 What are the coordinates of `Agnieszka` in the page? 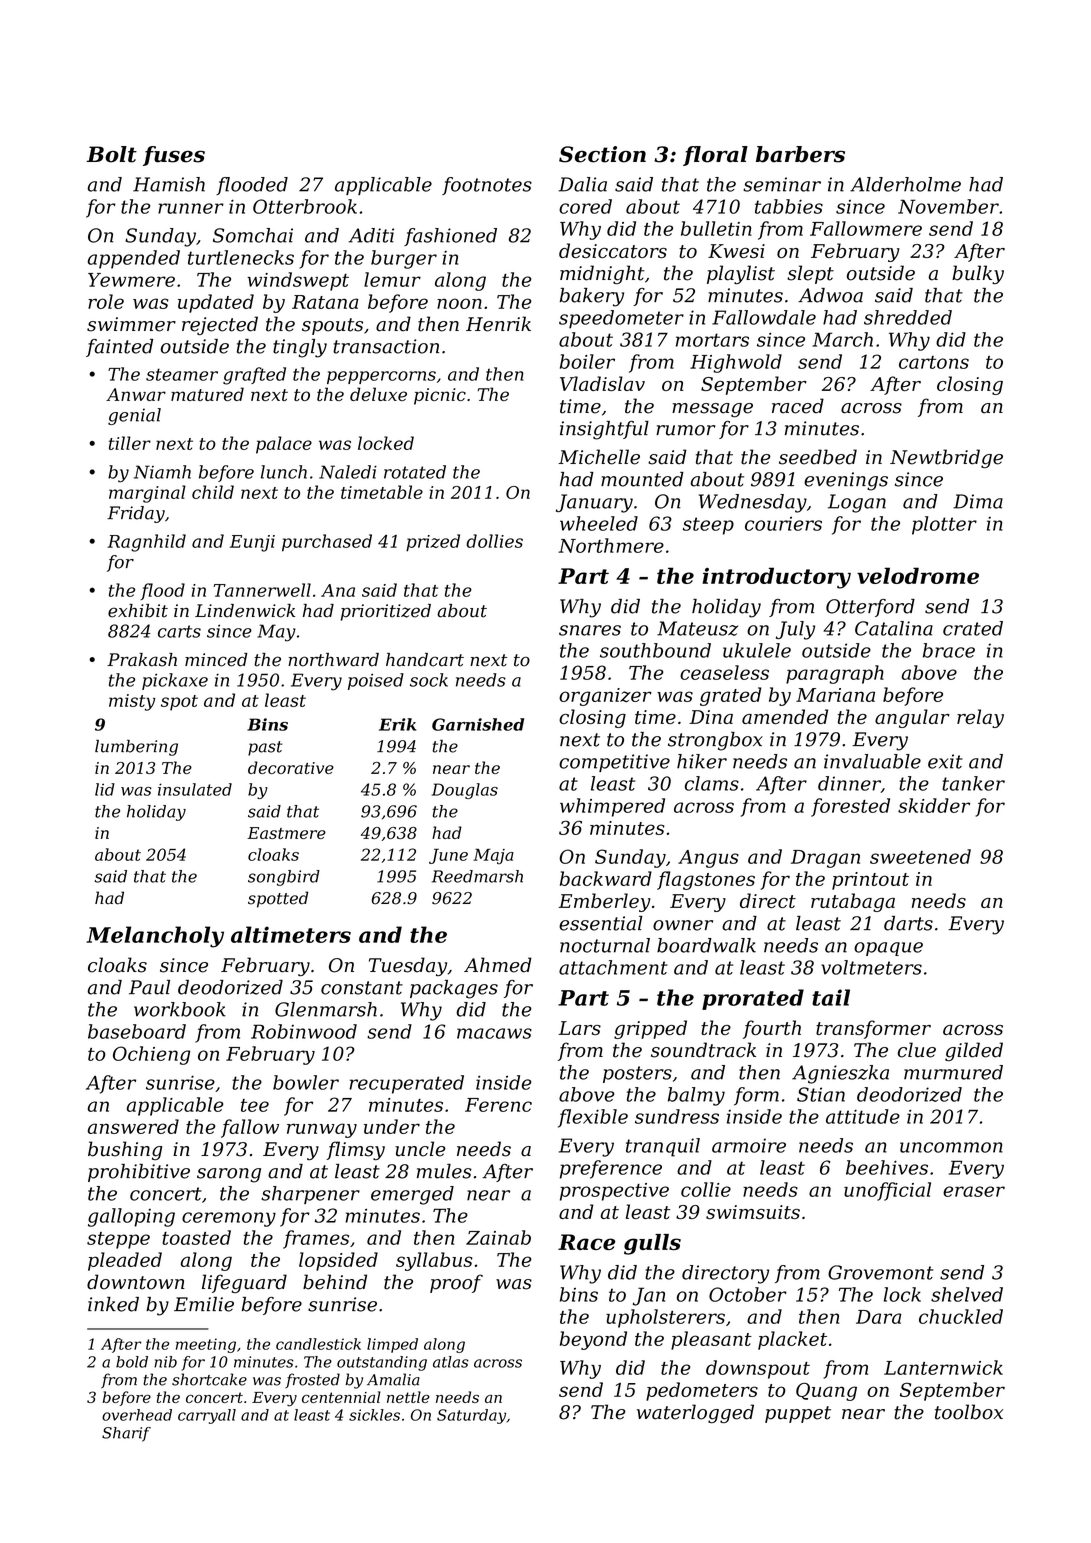 It's located at (840, 1074).
